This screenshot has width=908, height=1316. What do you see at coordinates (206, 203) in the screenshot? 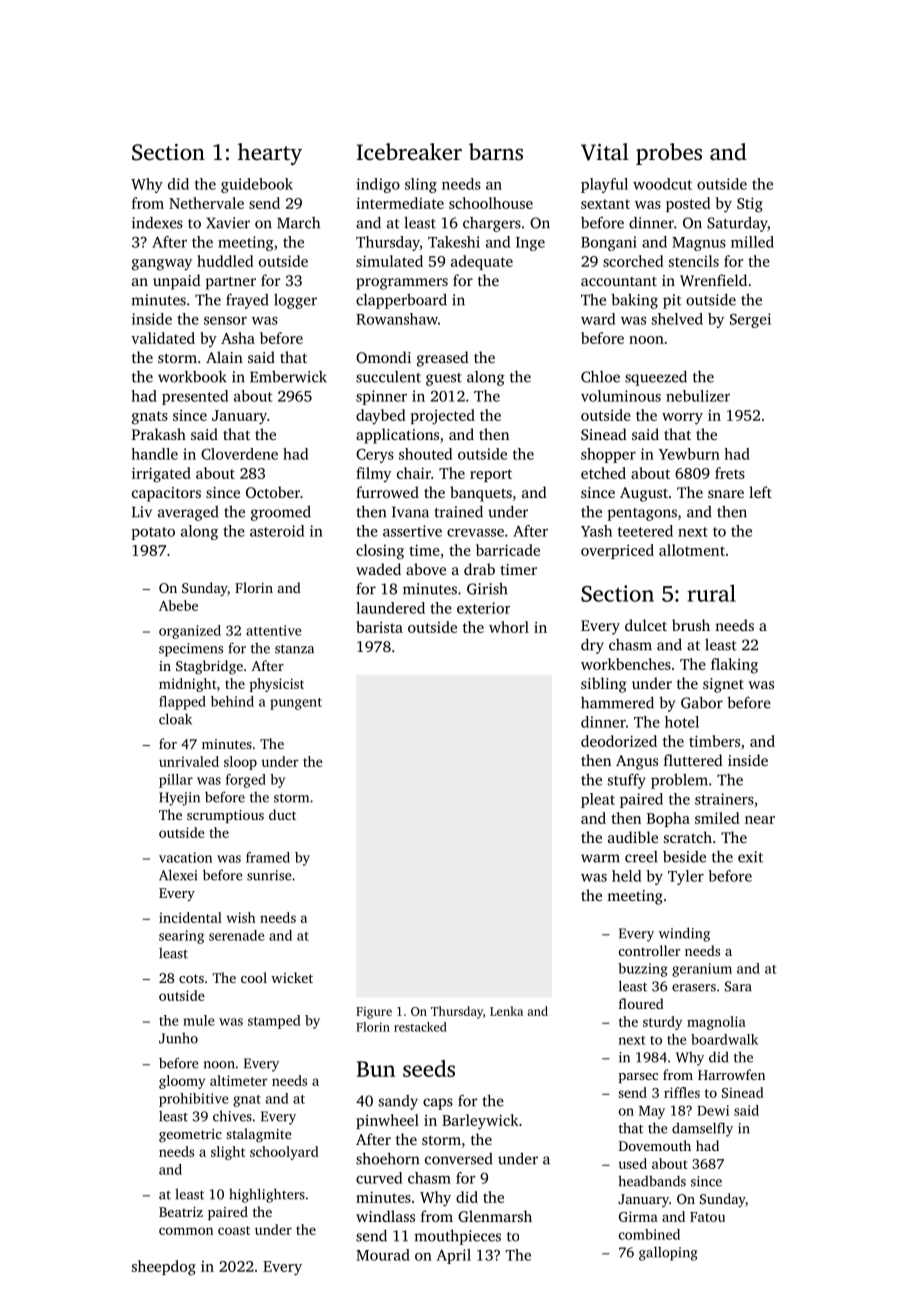
I see `Nethervale` at bounding box center [206, 203].
